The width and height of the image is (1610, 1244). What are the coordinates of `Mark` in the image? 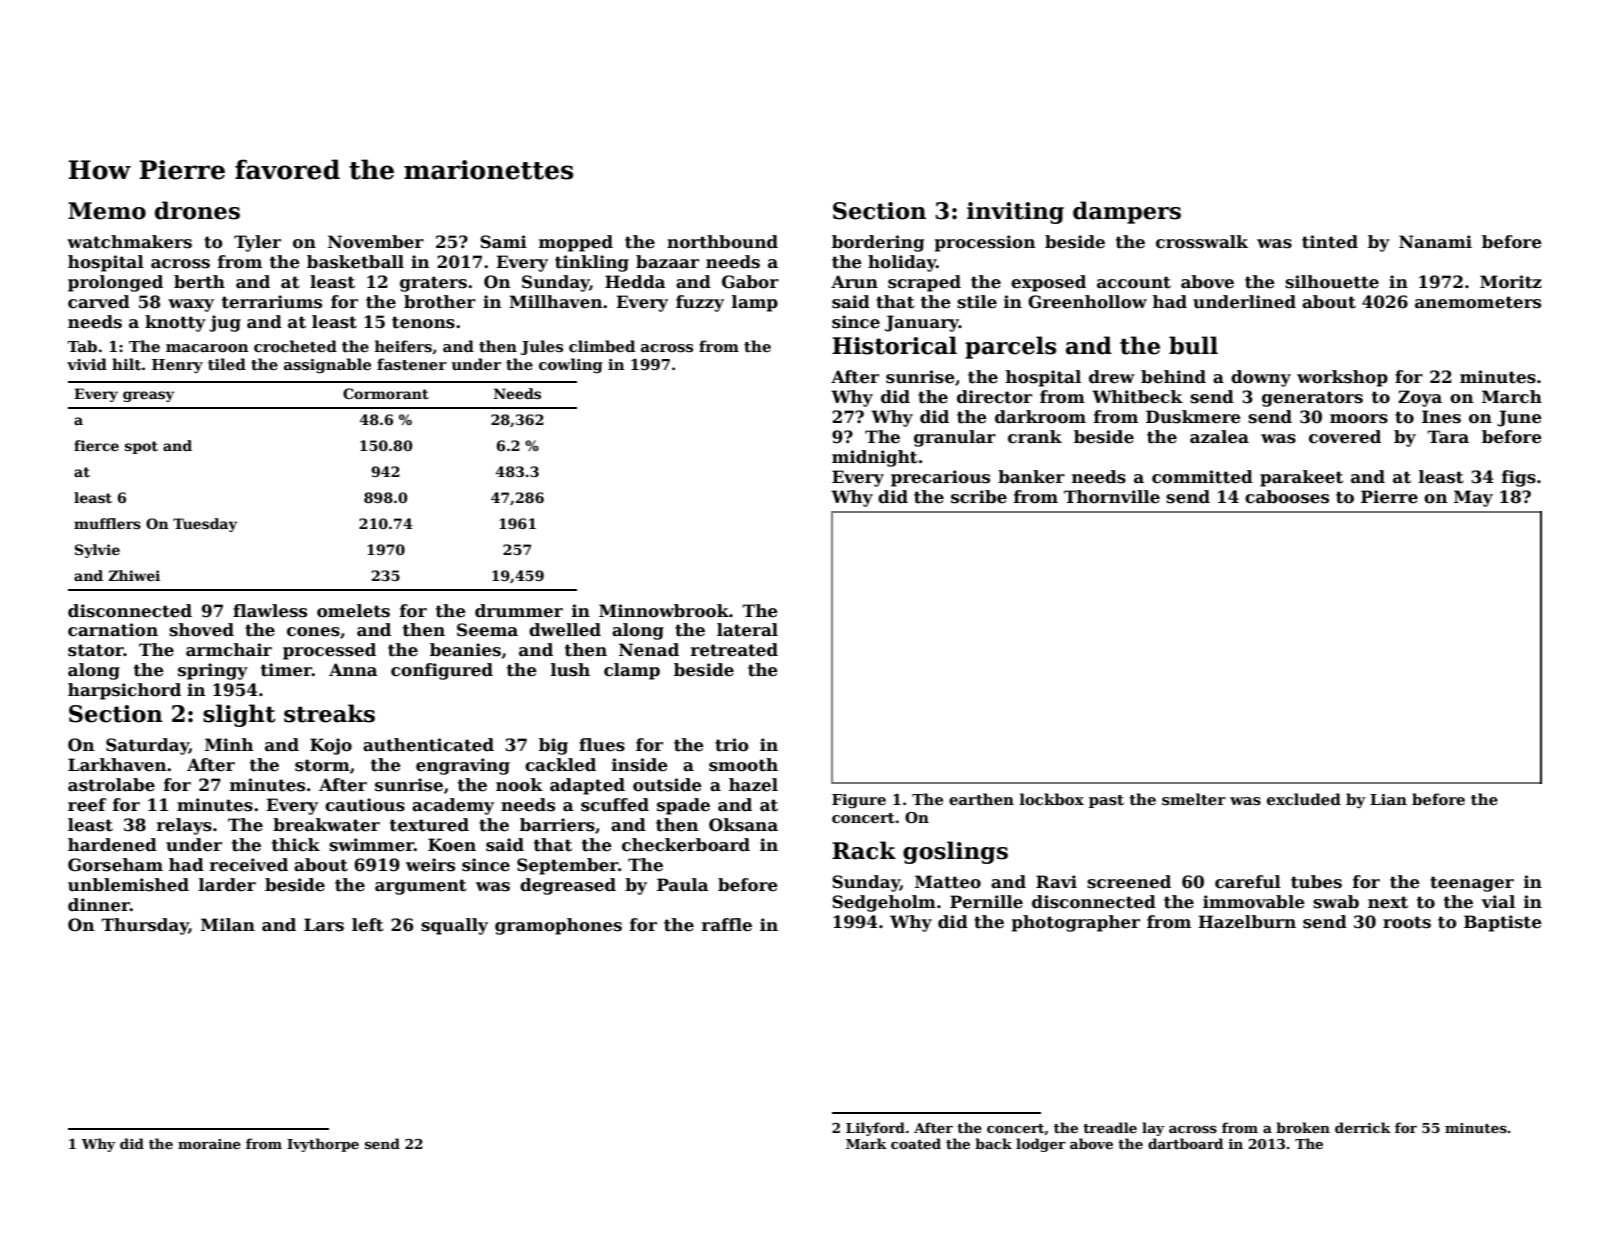 It's located at (866, 1143).
